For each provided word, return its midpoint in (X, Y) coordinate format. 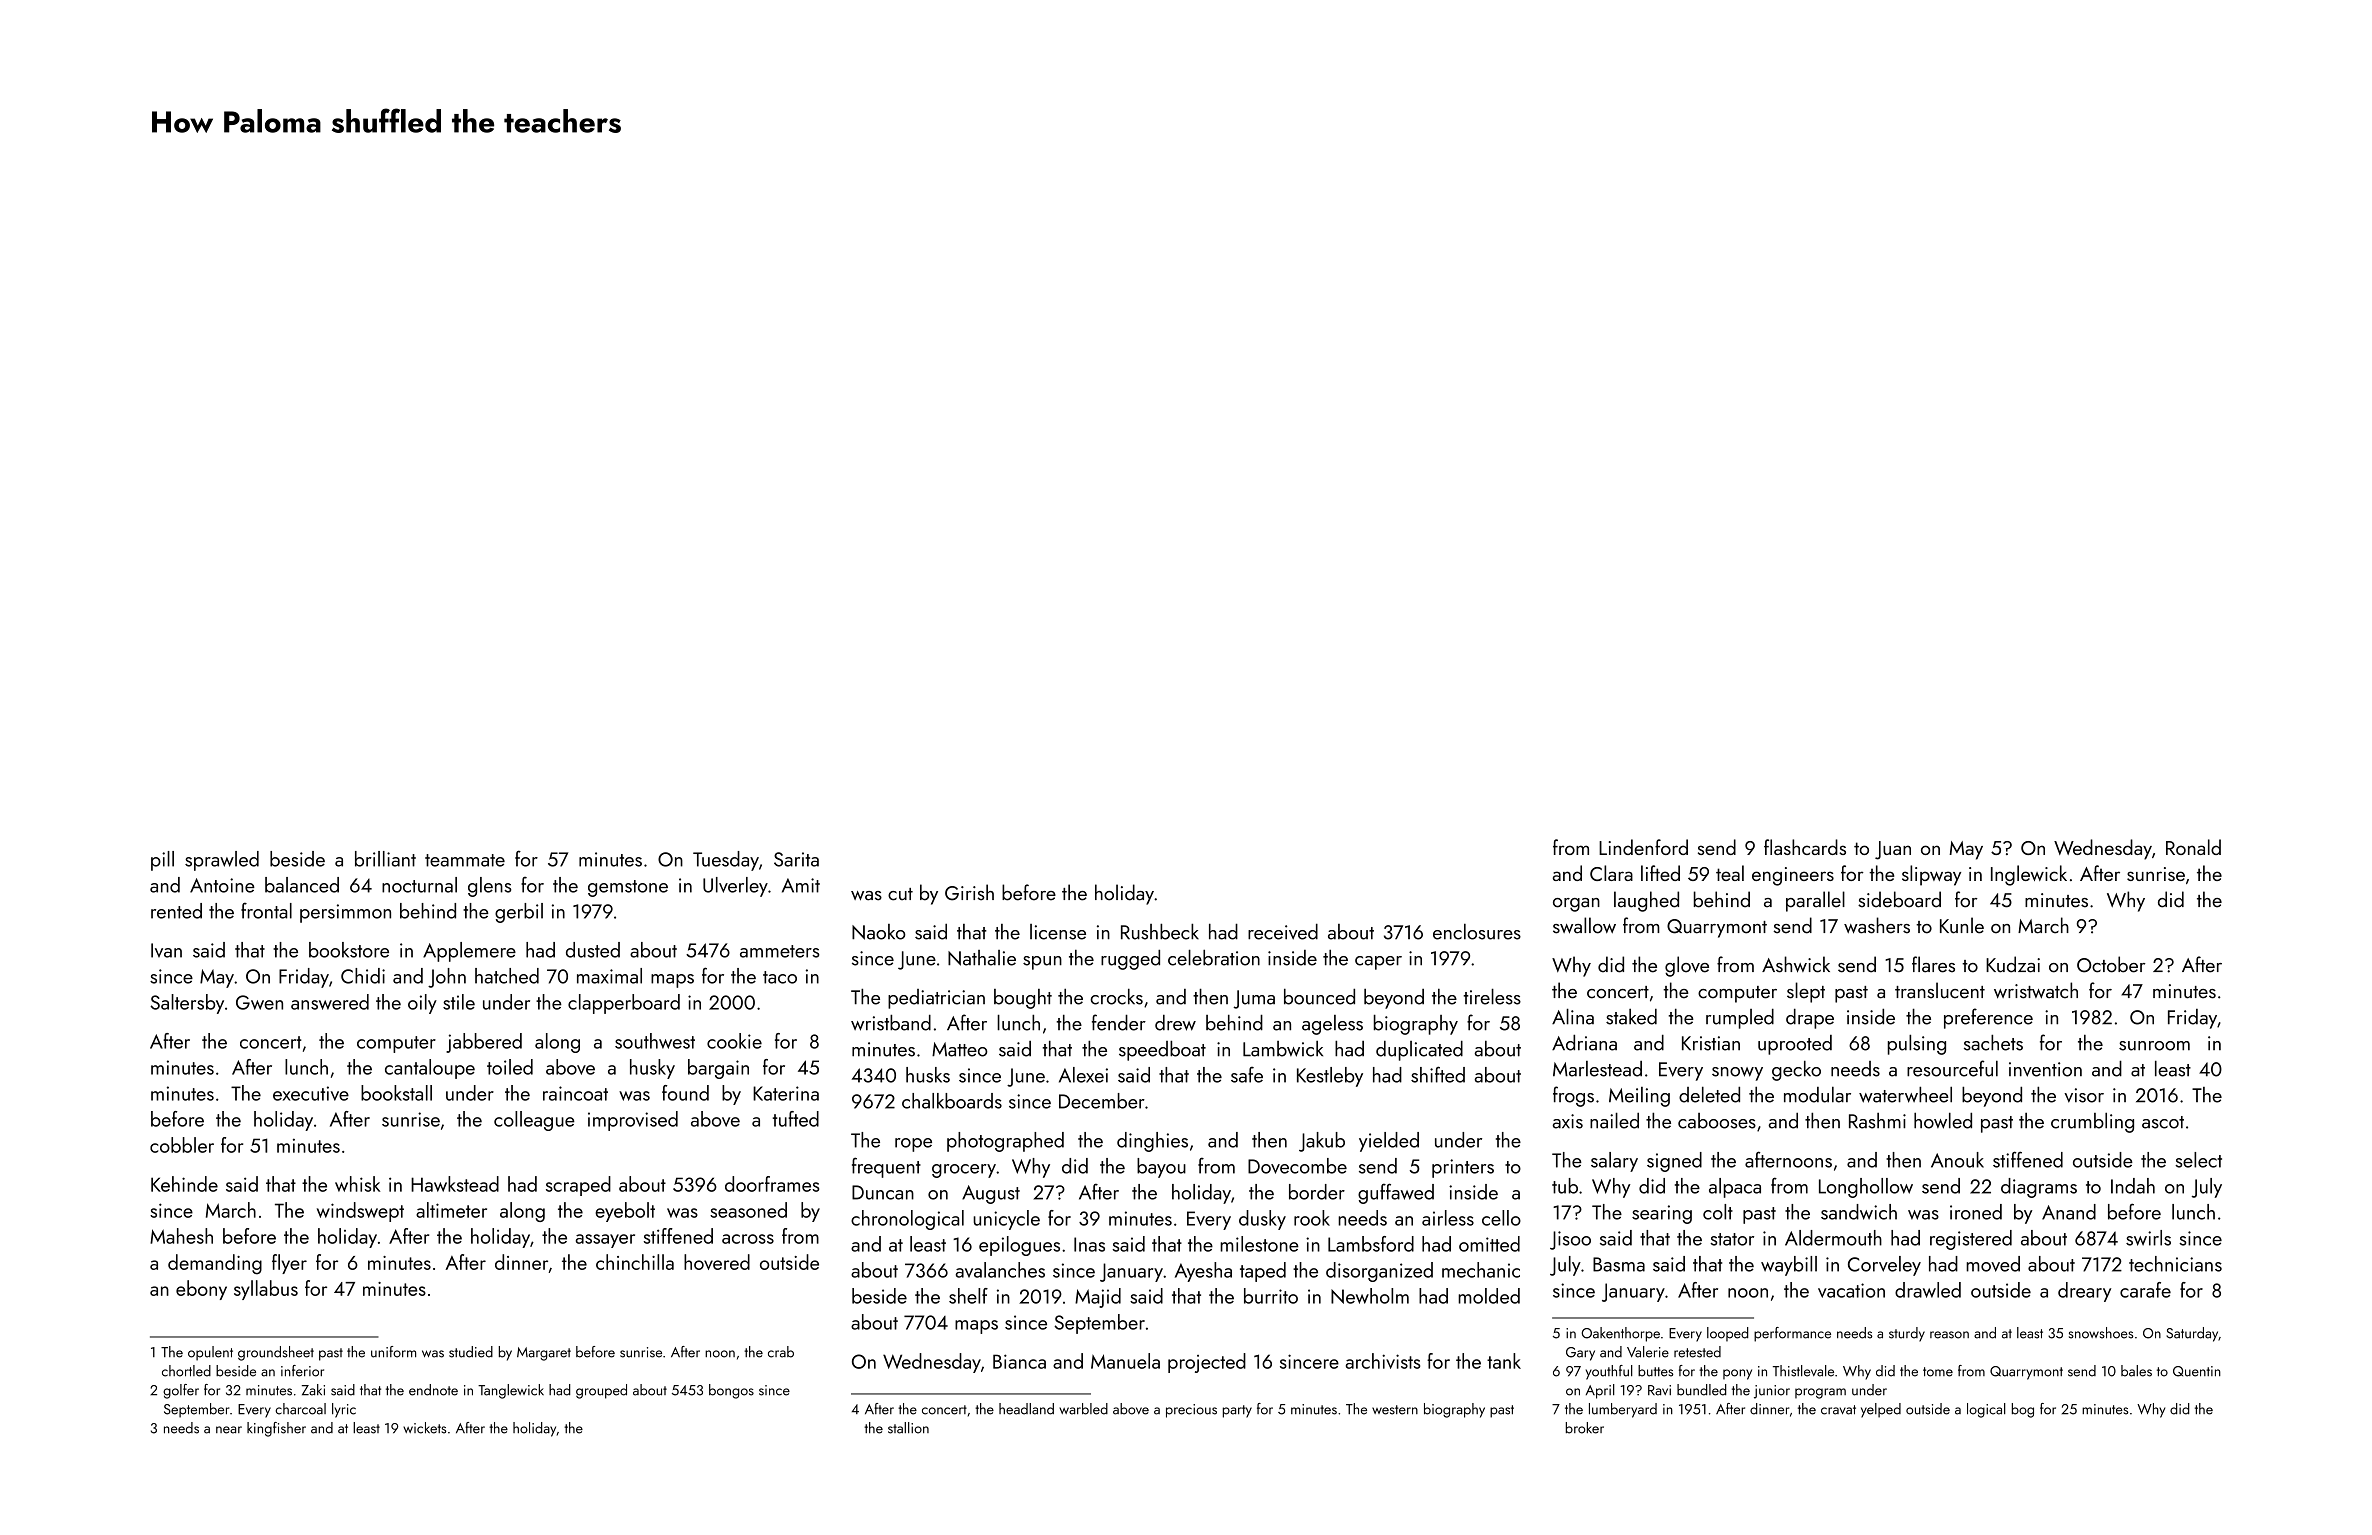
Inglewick (2029, 875)
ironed (1976, 1212)
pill (162, 861)
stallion (908, 1428)
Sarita (796, 859)
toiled (510, 1067)
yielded (1389, 1142)
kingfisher (276, 1429)
